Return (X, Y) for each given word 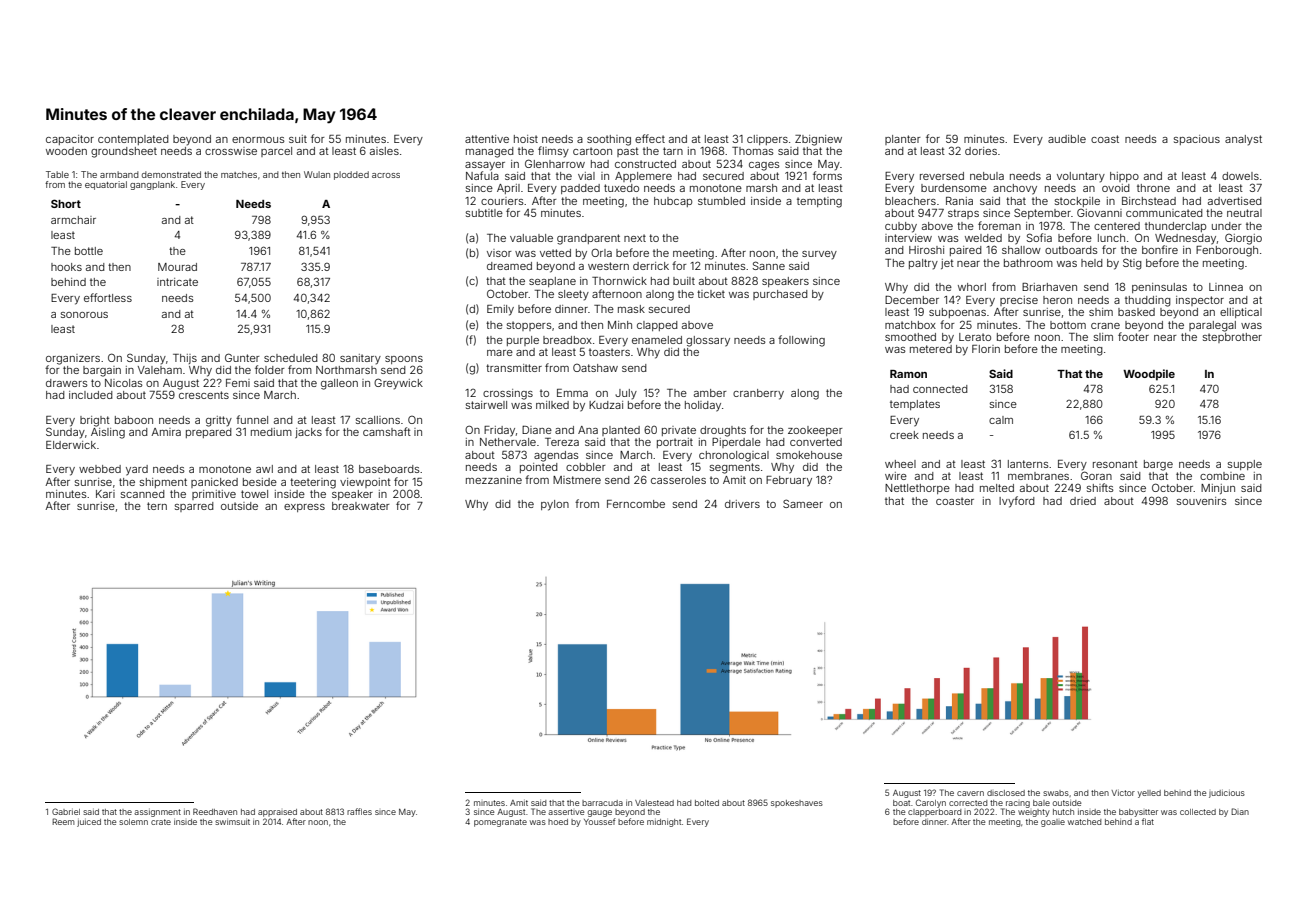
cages (764, 166)
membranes (1038, 476)
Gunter (242, 357)
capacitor (70, 140)
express (304, 508)
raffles (359, 811)
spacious (1197, 140)
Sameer (803, 503)
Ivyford (1017, 502)
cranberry (758, 394)
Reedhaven (215, 811)
